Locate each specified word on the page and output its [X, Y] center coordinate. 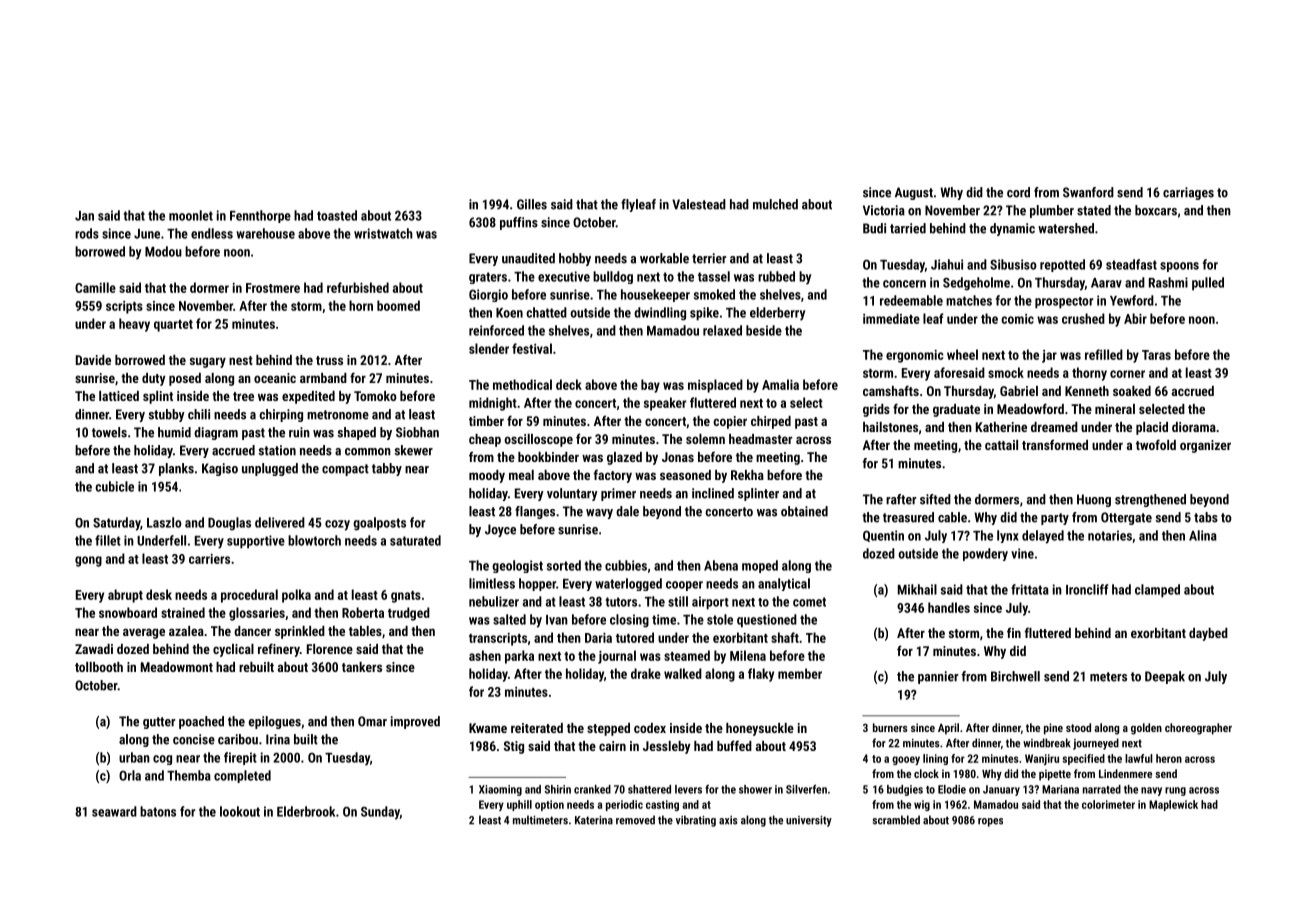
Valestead [699, 204]
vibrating [696, 821]
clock [926, 773]
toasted [337, 215]
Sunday [380, 813]
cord [1018, 192]
